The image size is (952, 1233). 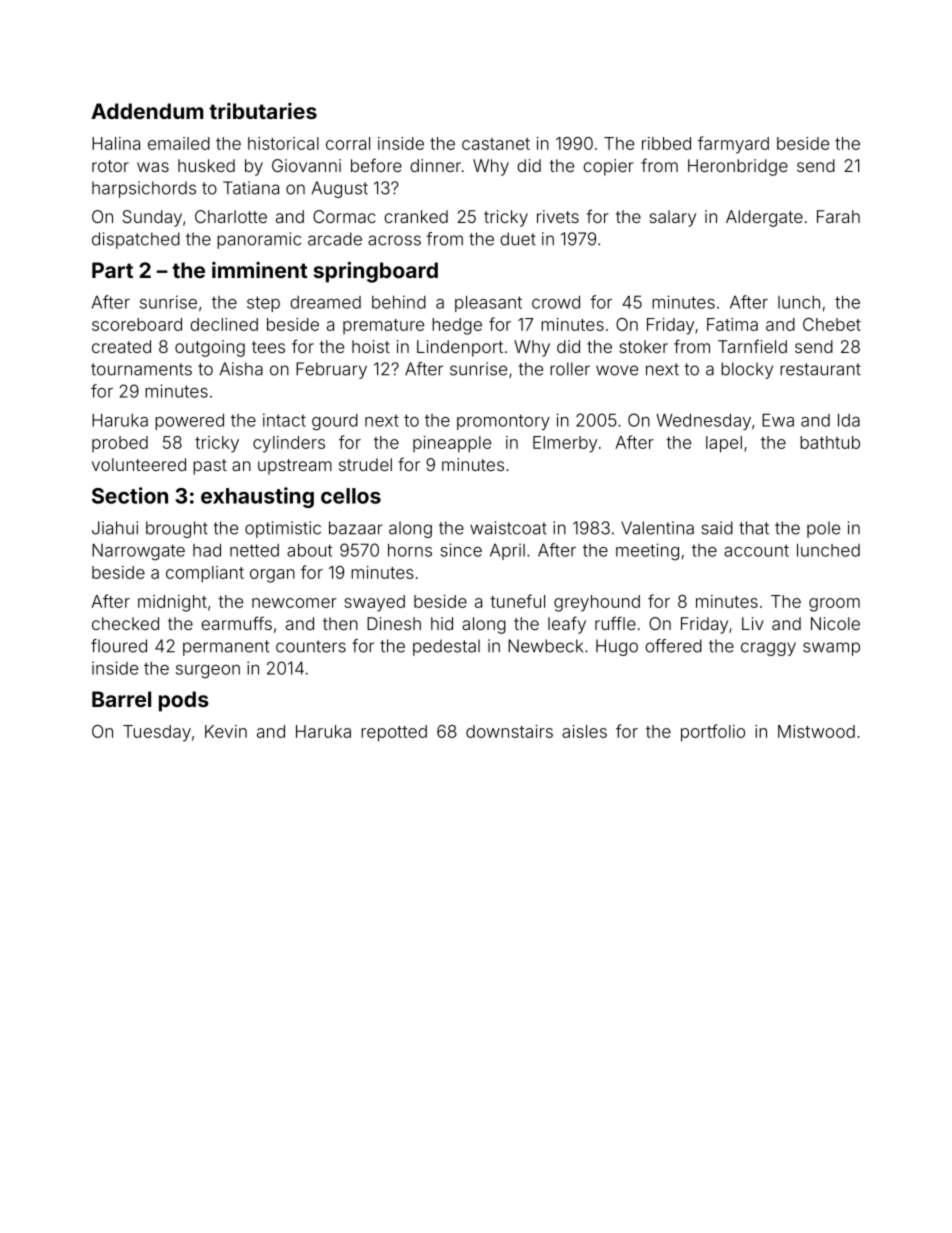 What do you see at coordinates (835, 623) in the document?
I see `Nicole` at bounding box center [835, 623].
